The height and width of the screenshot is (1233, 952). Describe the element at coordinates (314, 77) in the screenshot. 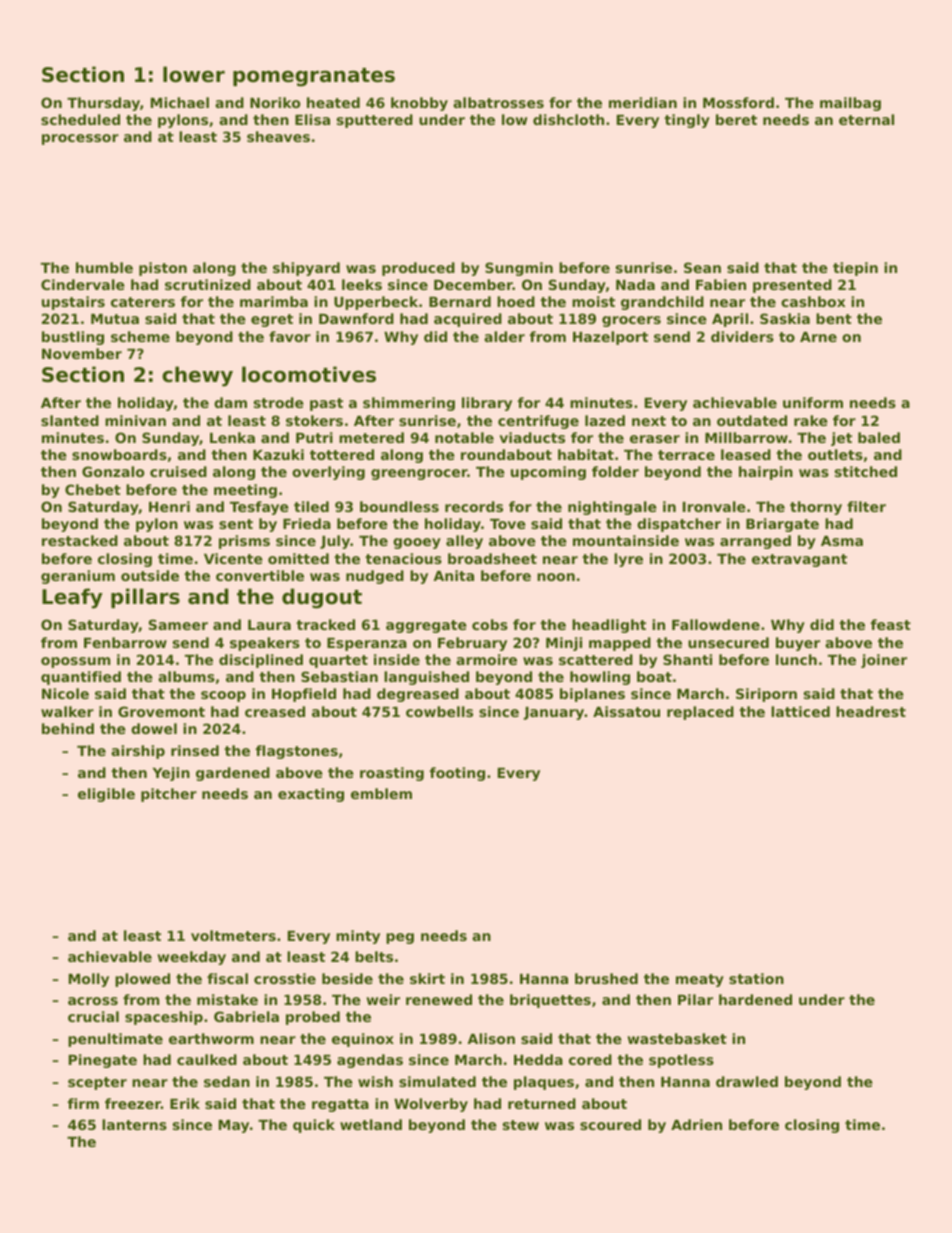

I see `pomegranates` at that location.
